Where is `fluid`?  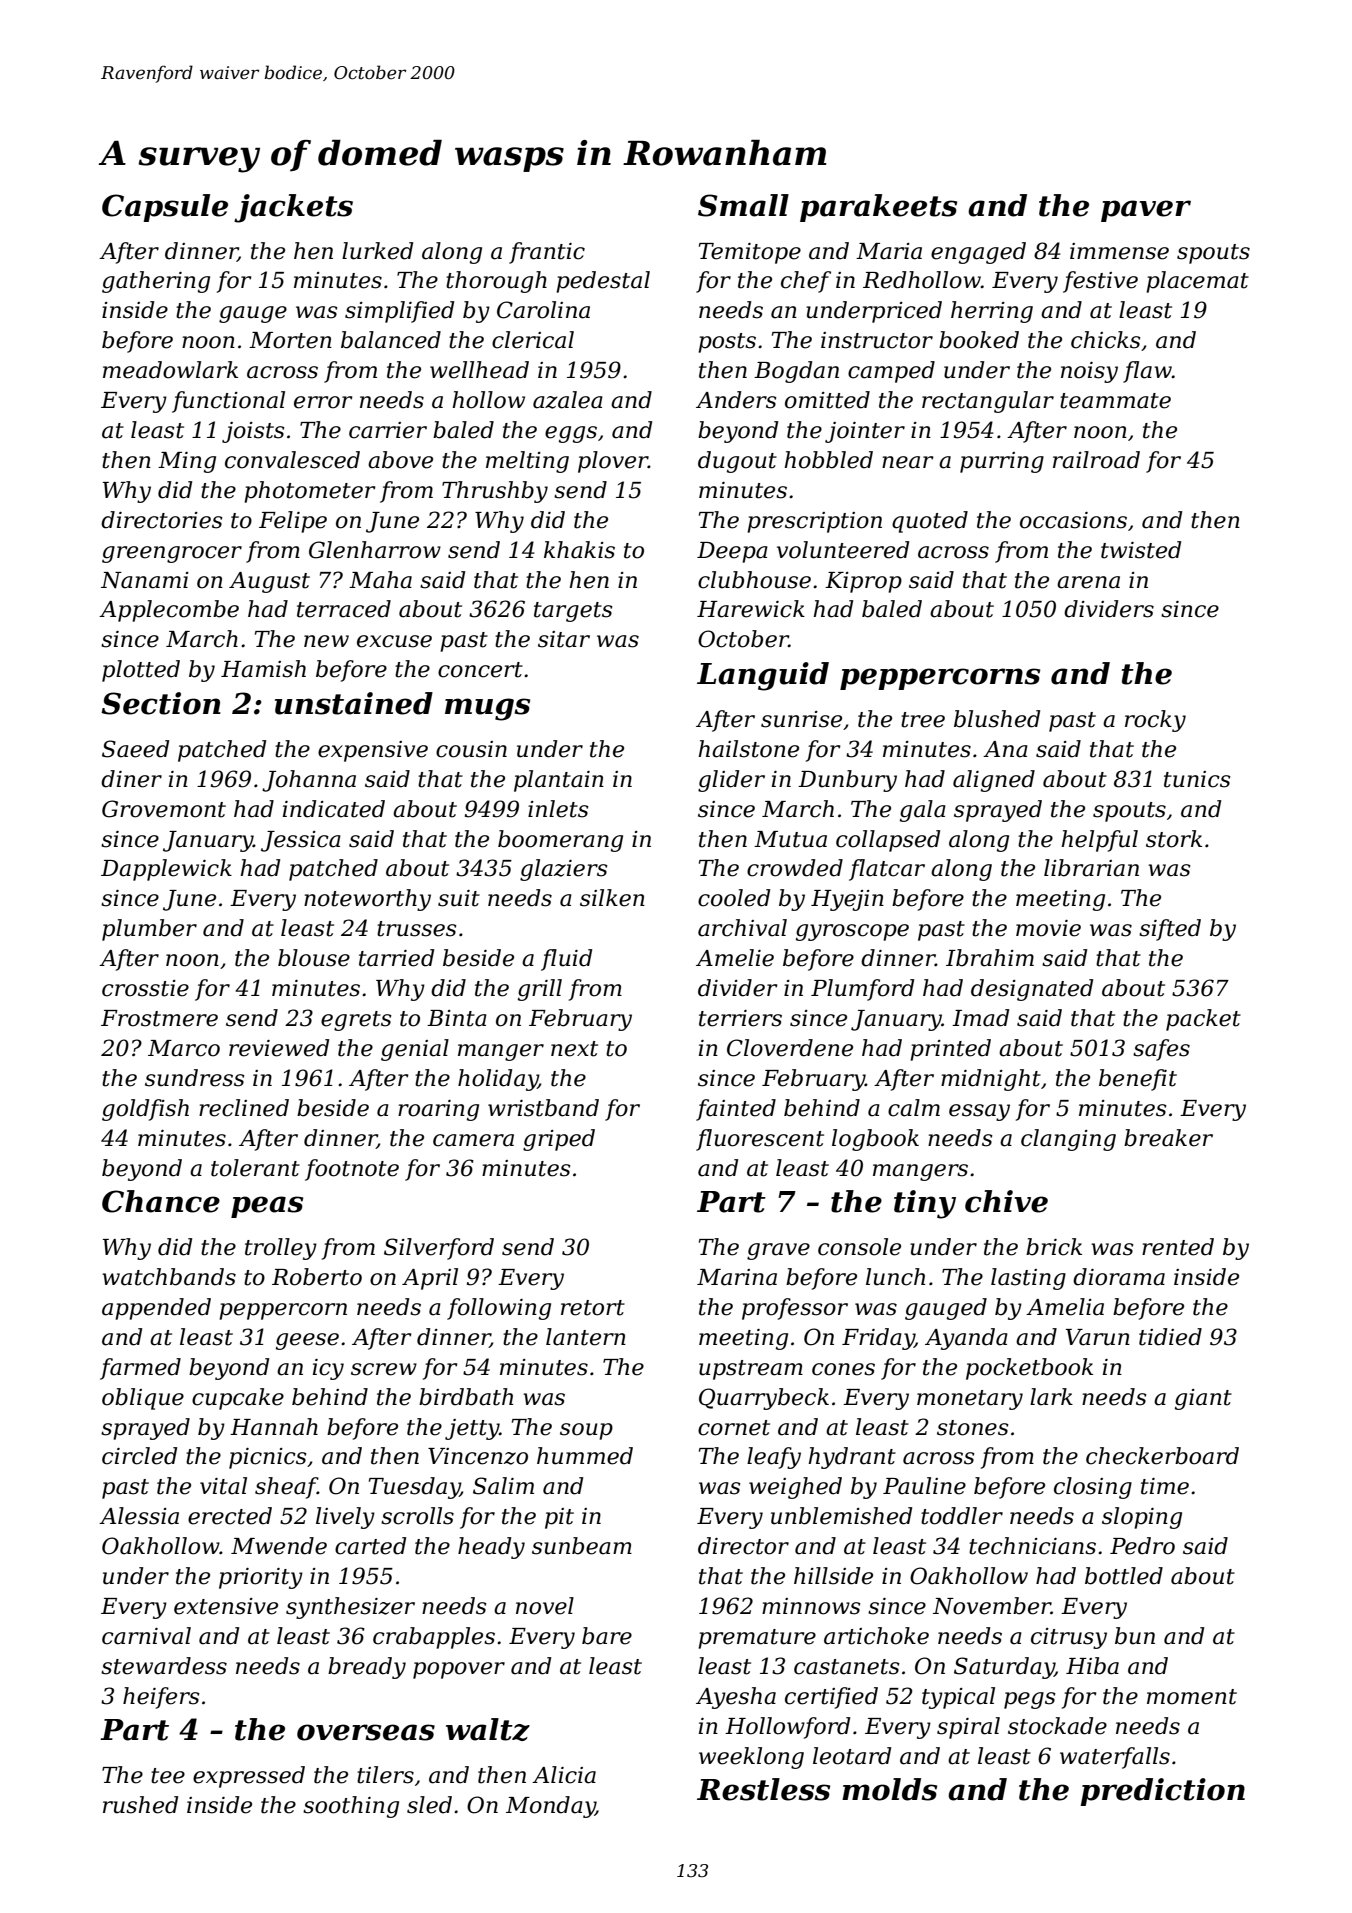 fluid is located at coordinates (566, 960).
